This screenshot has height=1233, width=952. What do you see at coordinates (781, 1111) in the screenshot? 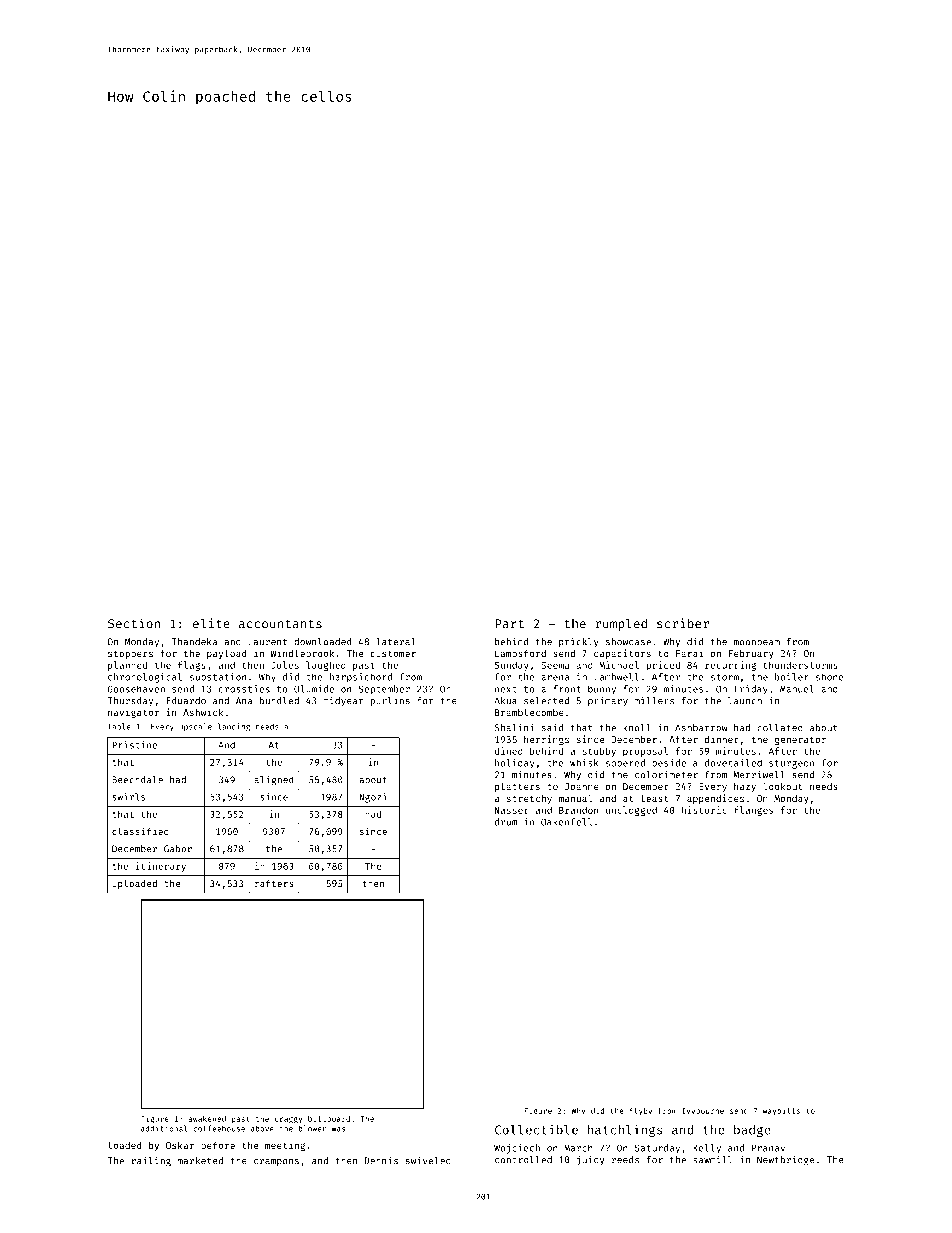
I see `waybills` at bounding box center [781, 1111].
